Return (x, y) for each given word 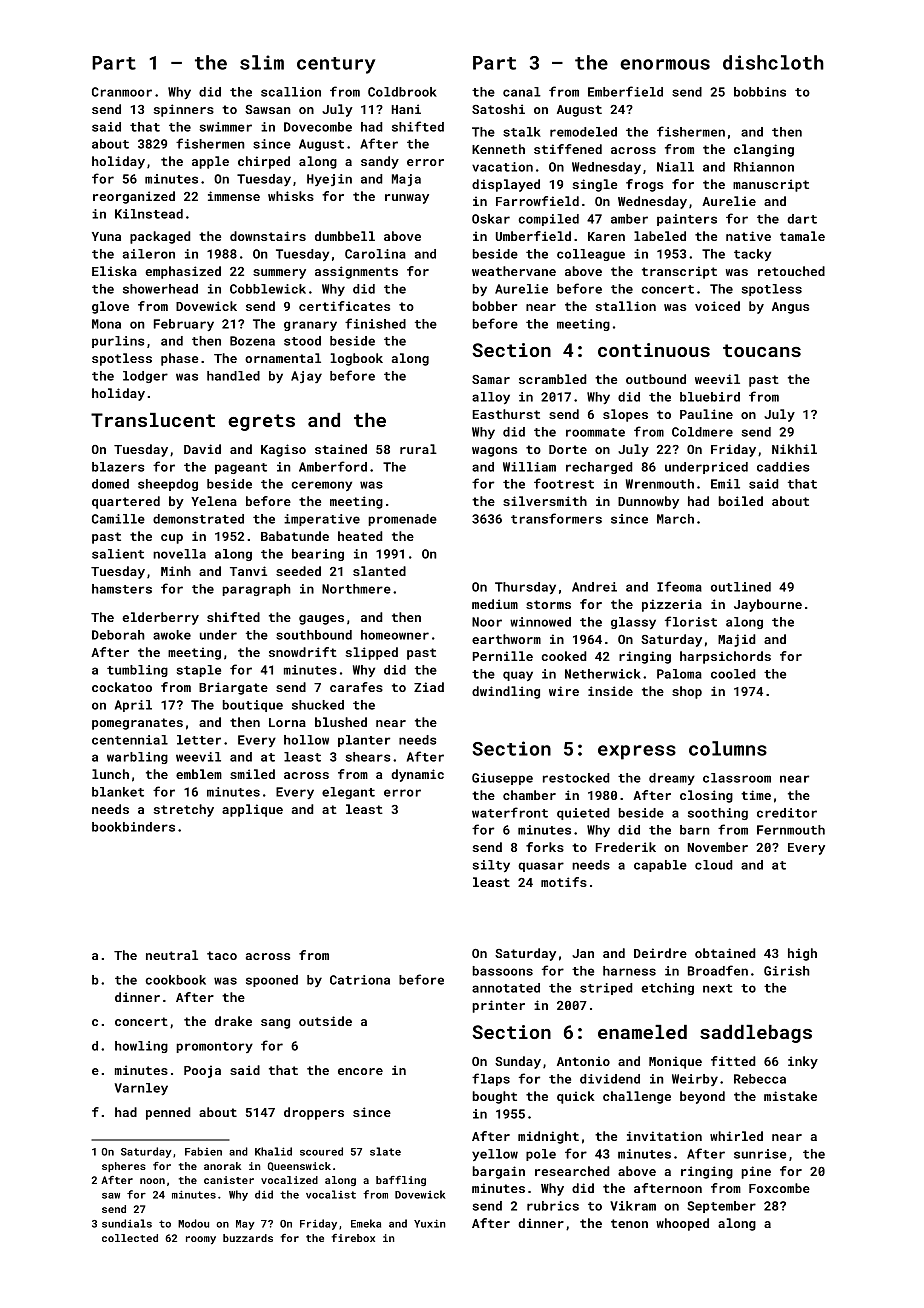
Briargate (233, 688)
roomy (201, 1240)
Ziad (429, 687)
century (336, 65)
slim (262, 62)
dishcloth (773, 62)
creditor (787, 813)
